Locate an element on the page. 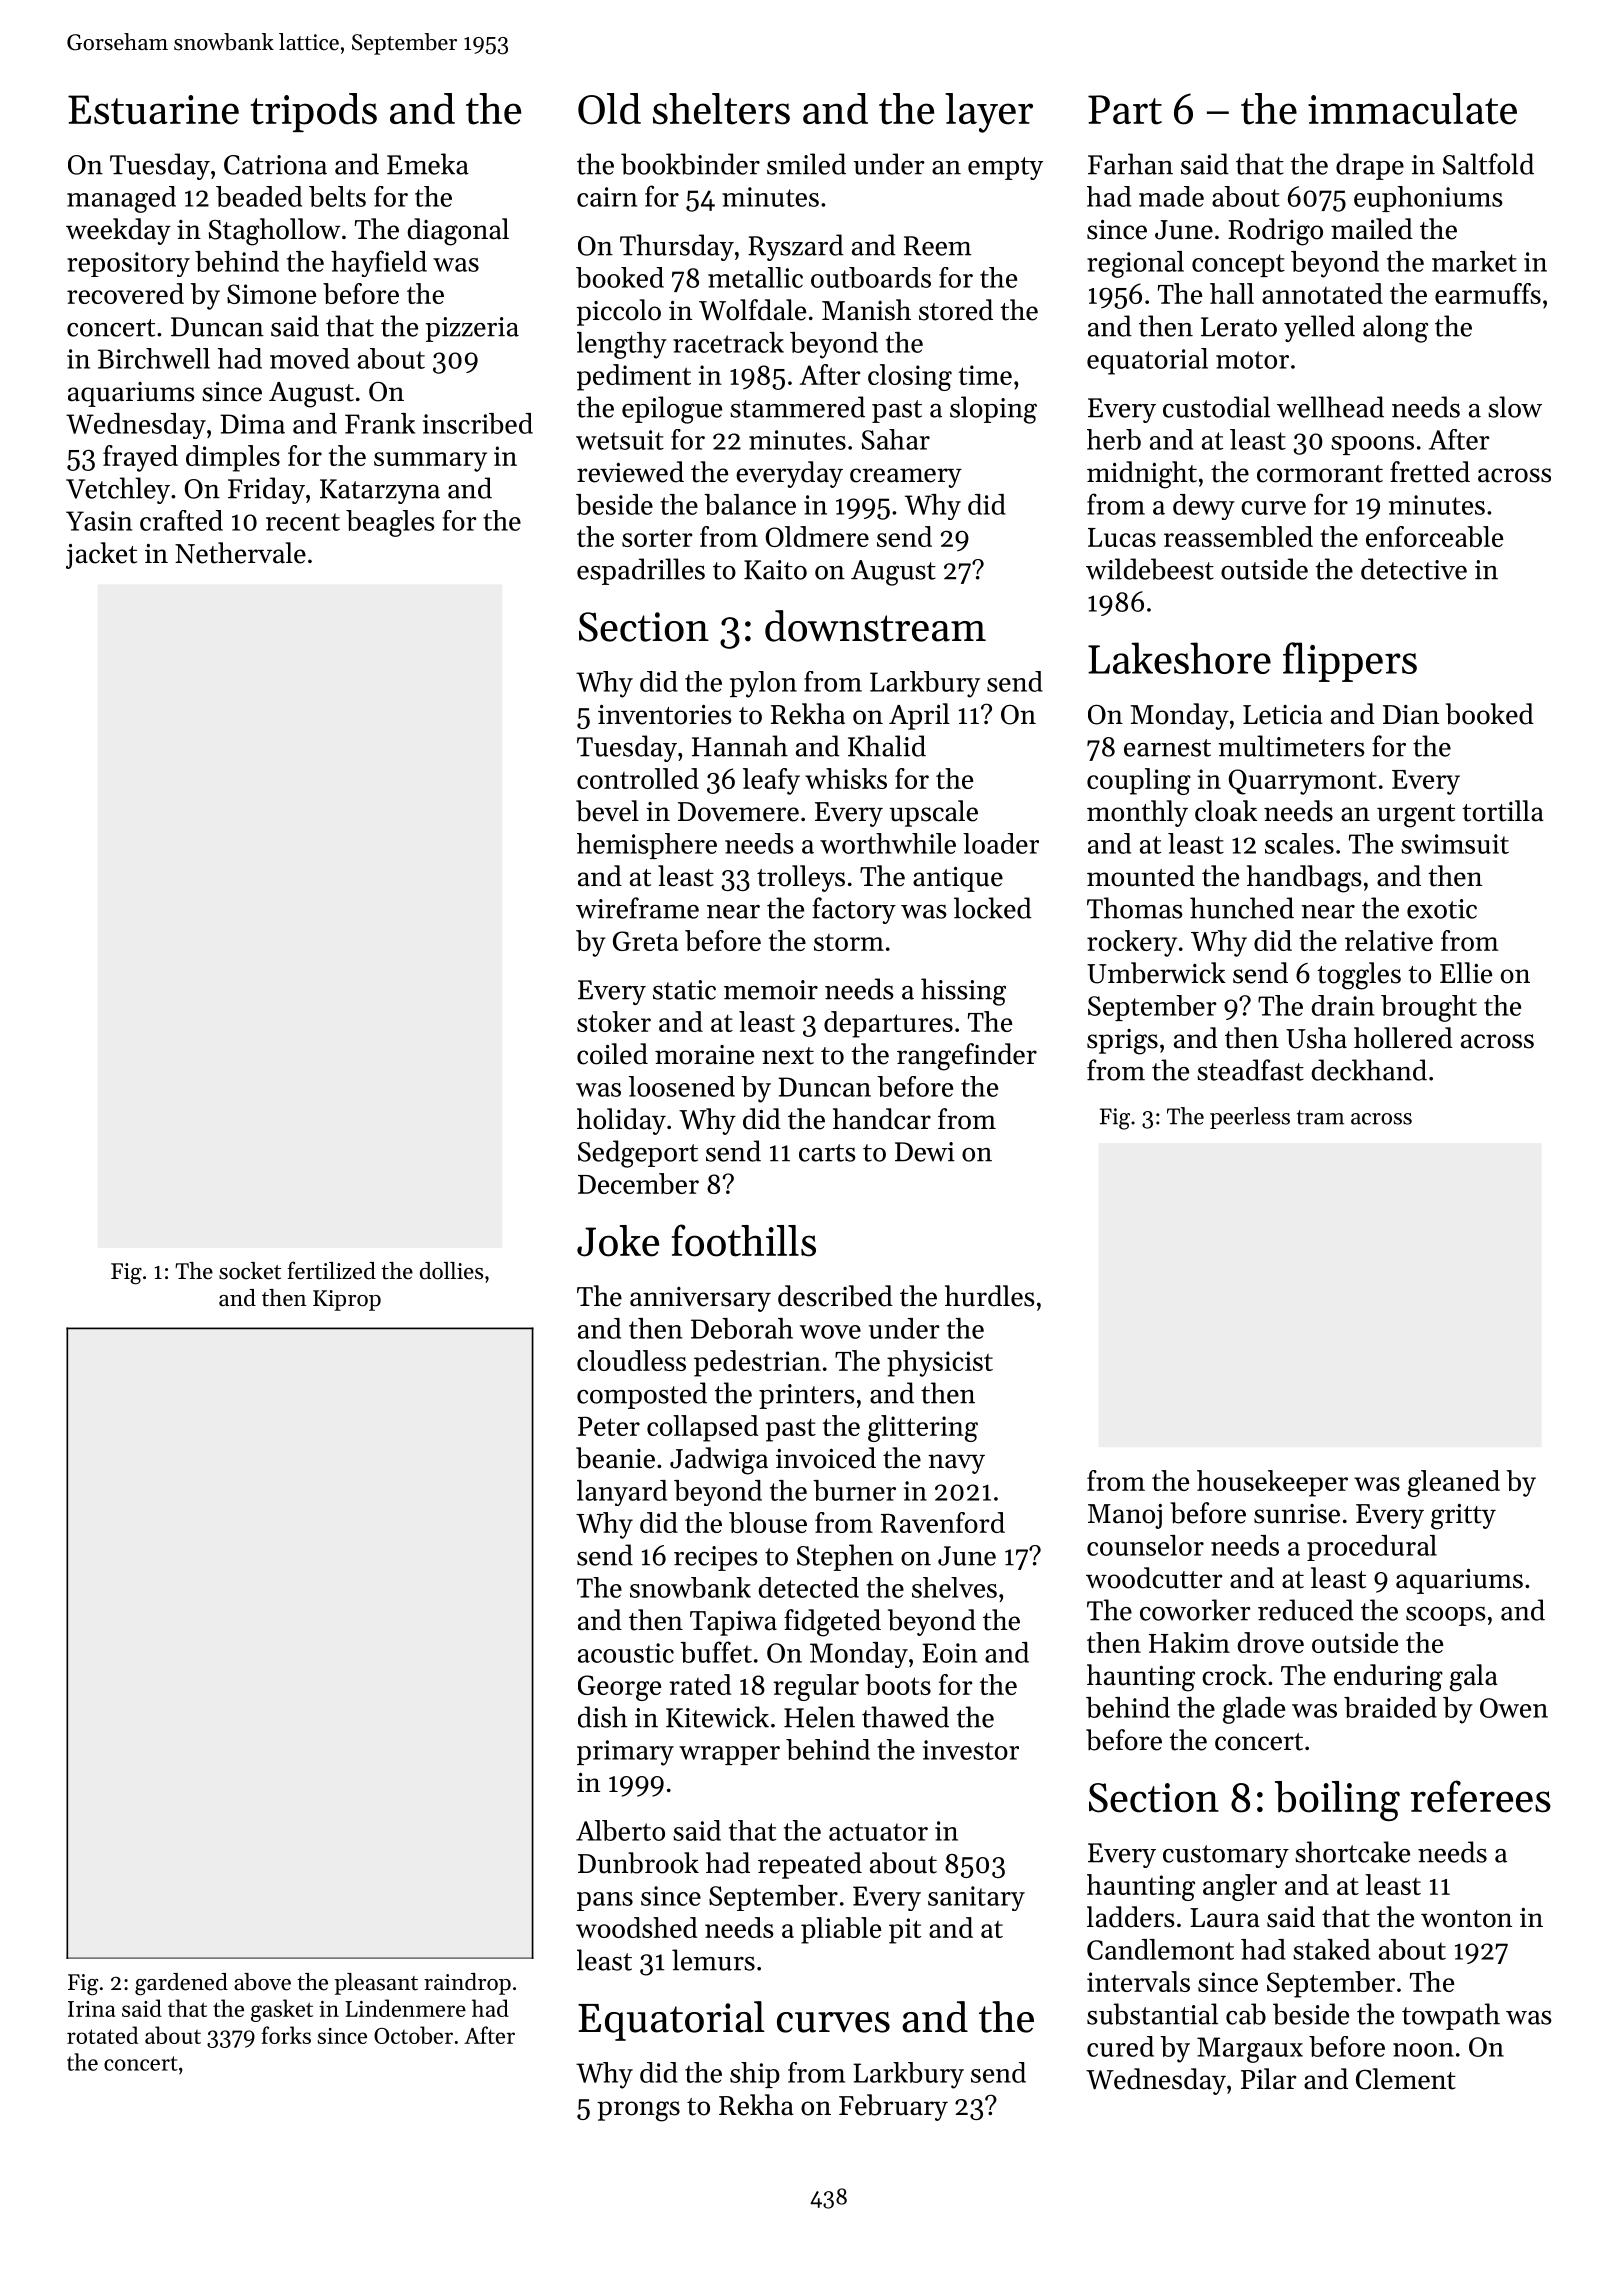  prongs is located at coordinates (638, 2111).
